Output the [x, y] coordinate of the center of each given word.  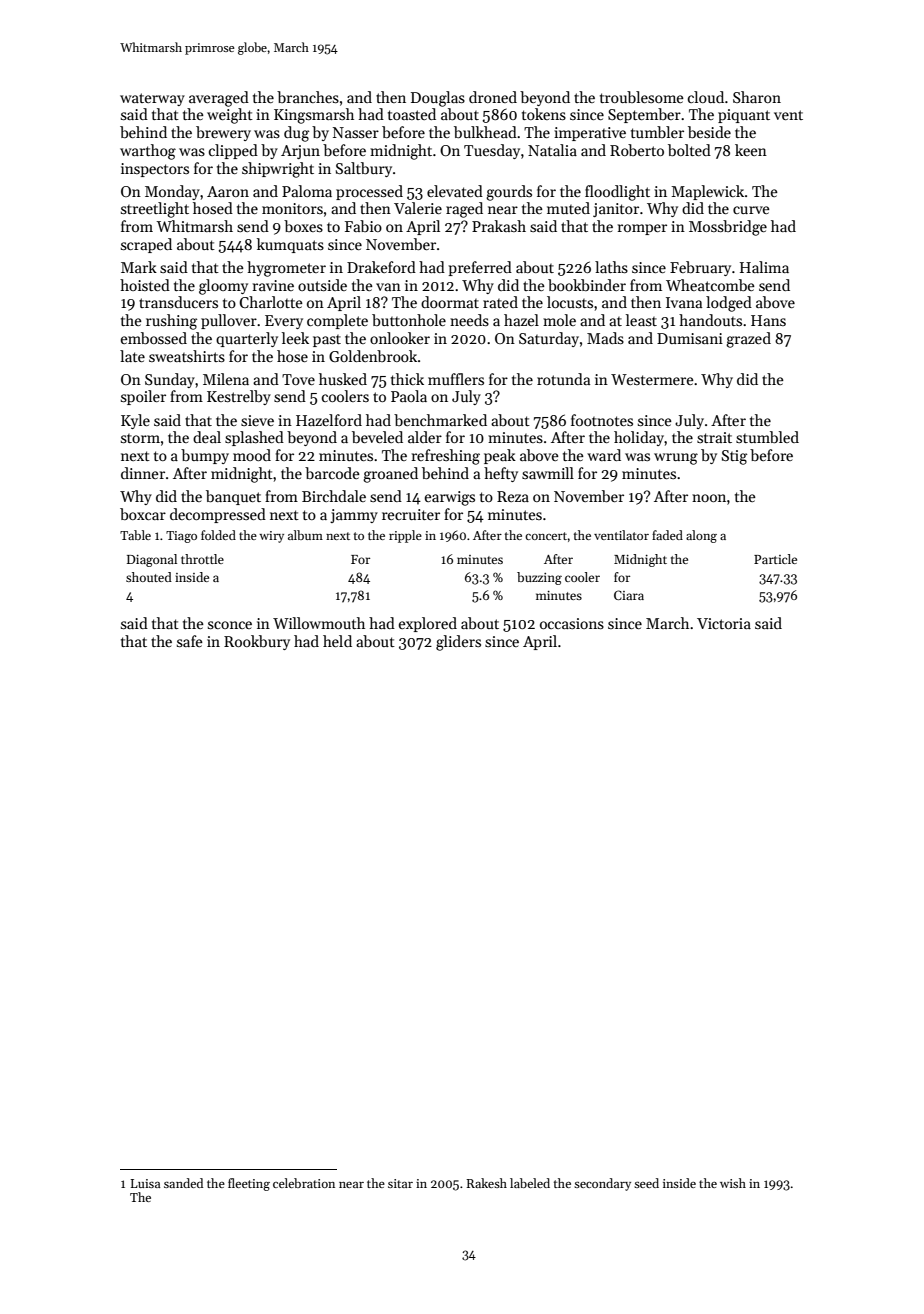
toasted [412, 114]
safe [190, 641]
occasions [572, 623]
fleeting [249, 1184]
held [337, 641]
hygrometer [286, 269]
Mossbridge [728, 228]
